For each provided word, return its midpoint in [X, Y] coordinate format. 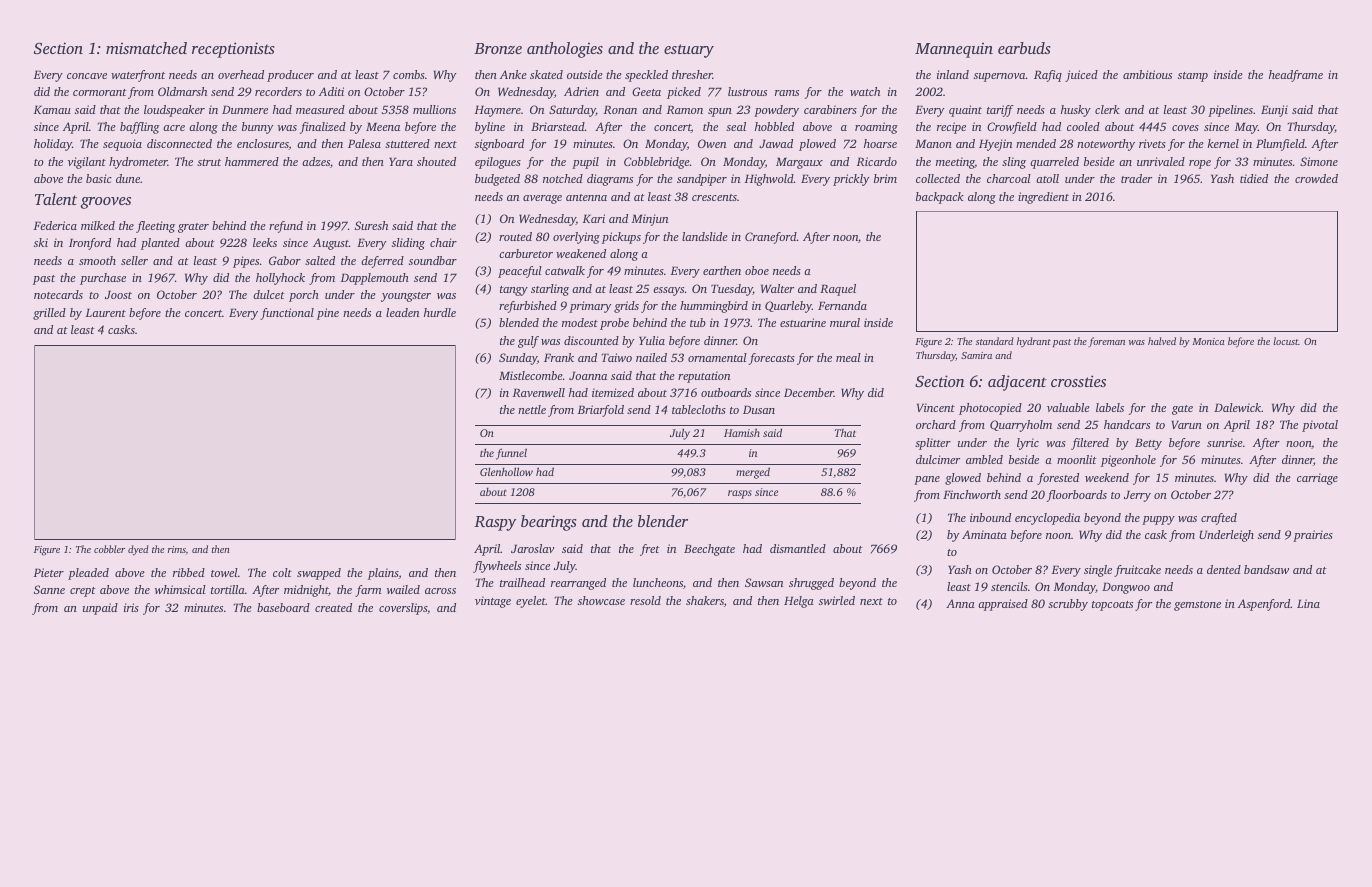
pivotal [1320, 426]
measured [320, 109]
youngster [406, 297]
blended [519, 322]
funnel [511, 454]
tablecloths [699, 409]
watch [865, 91]
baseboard [283, 607]
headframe [1296, 76]
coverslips [403, 609]
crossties [1078, 381]
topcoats [1112, 606]
